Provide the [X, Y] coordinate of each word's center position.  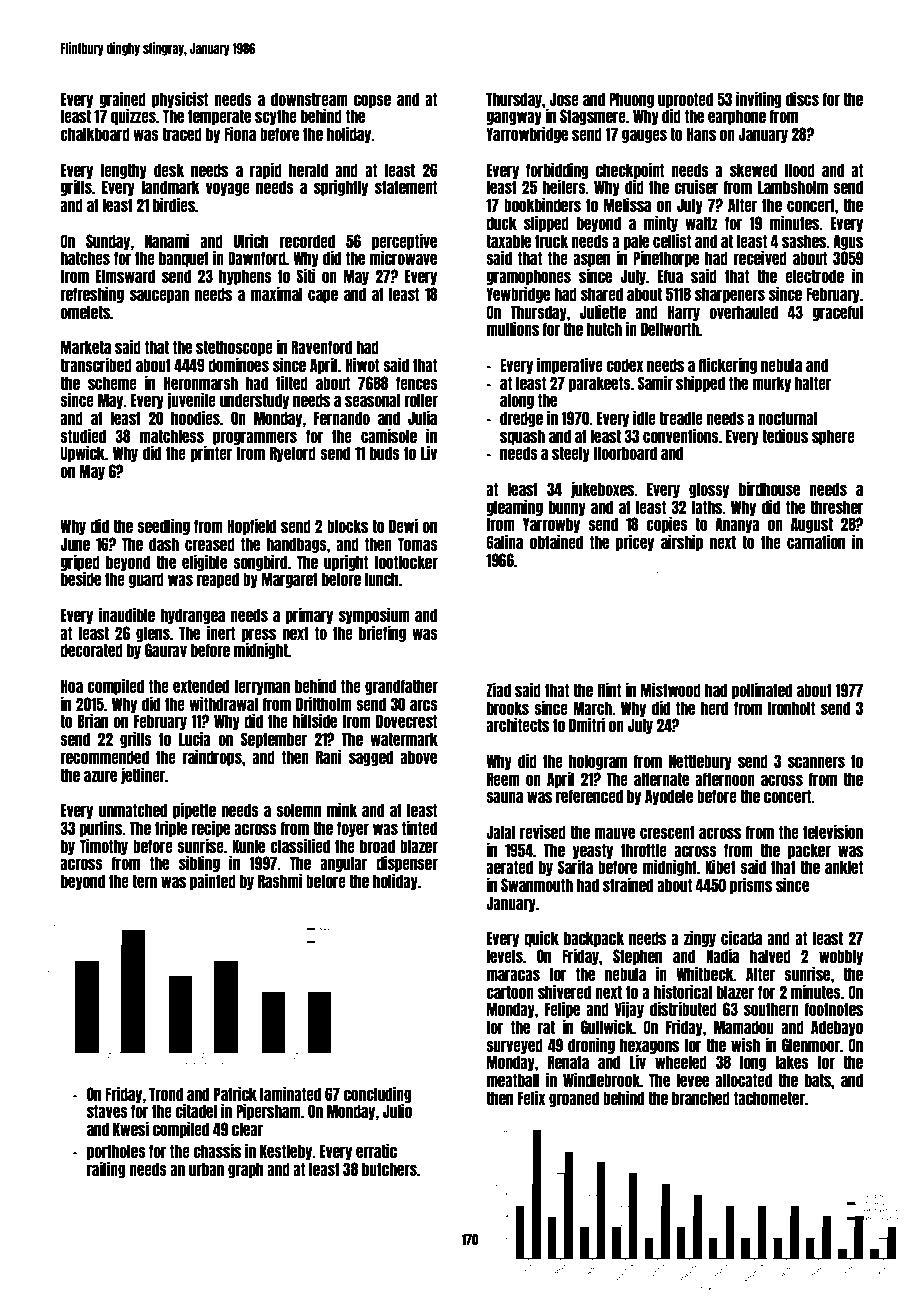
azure [100, 776]
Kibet [720, 866]
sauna [504, 797]
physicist [180, 99]
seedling [163, 526]
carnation [816, 541]
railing [106, 1169]
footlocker [406, 562]
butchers [389, 1169]
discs [802, 98]
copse [372, 101]
